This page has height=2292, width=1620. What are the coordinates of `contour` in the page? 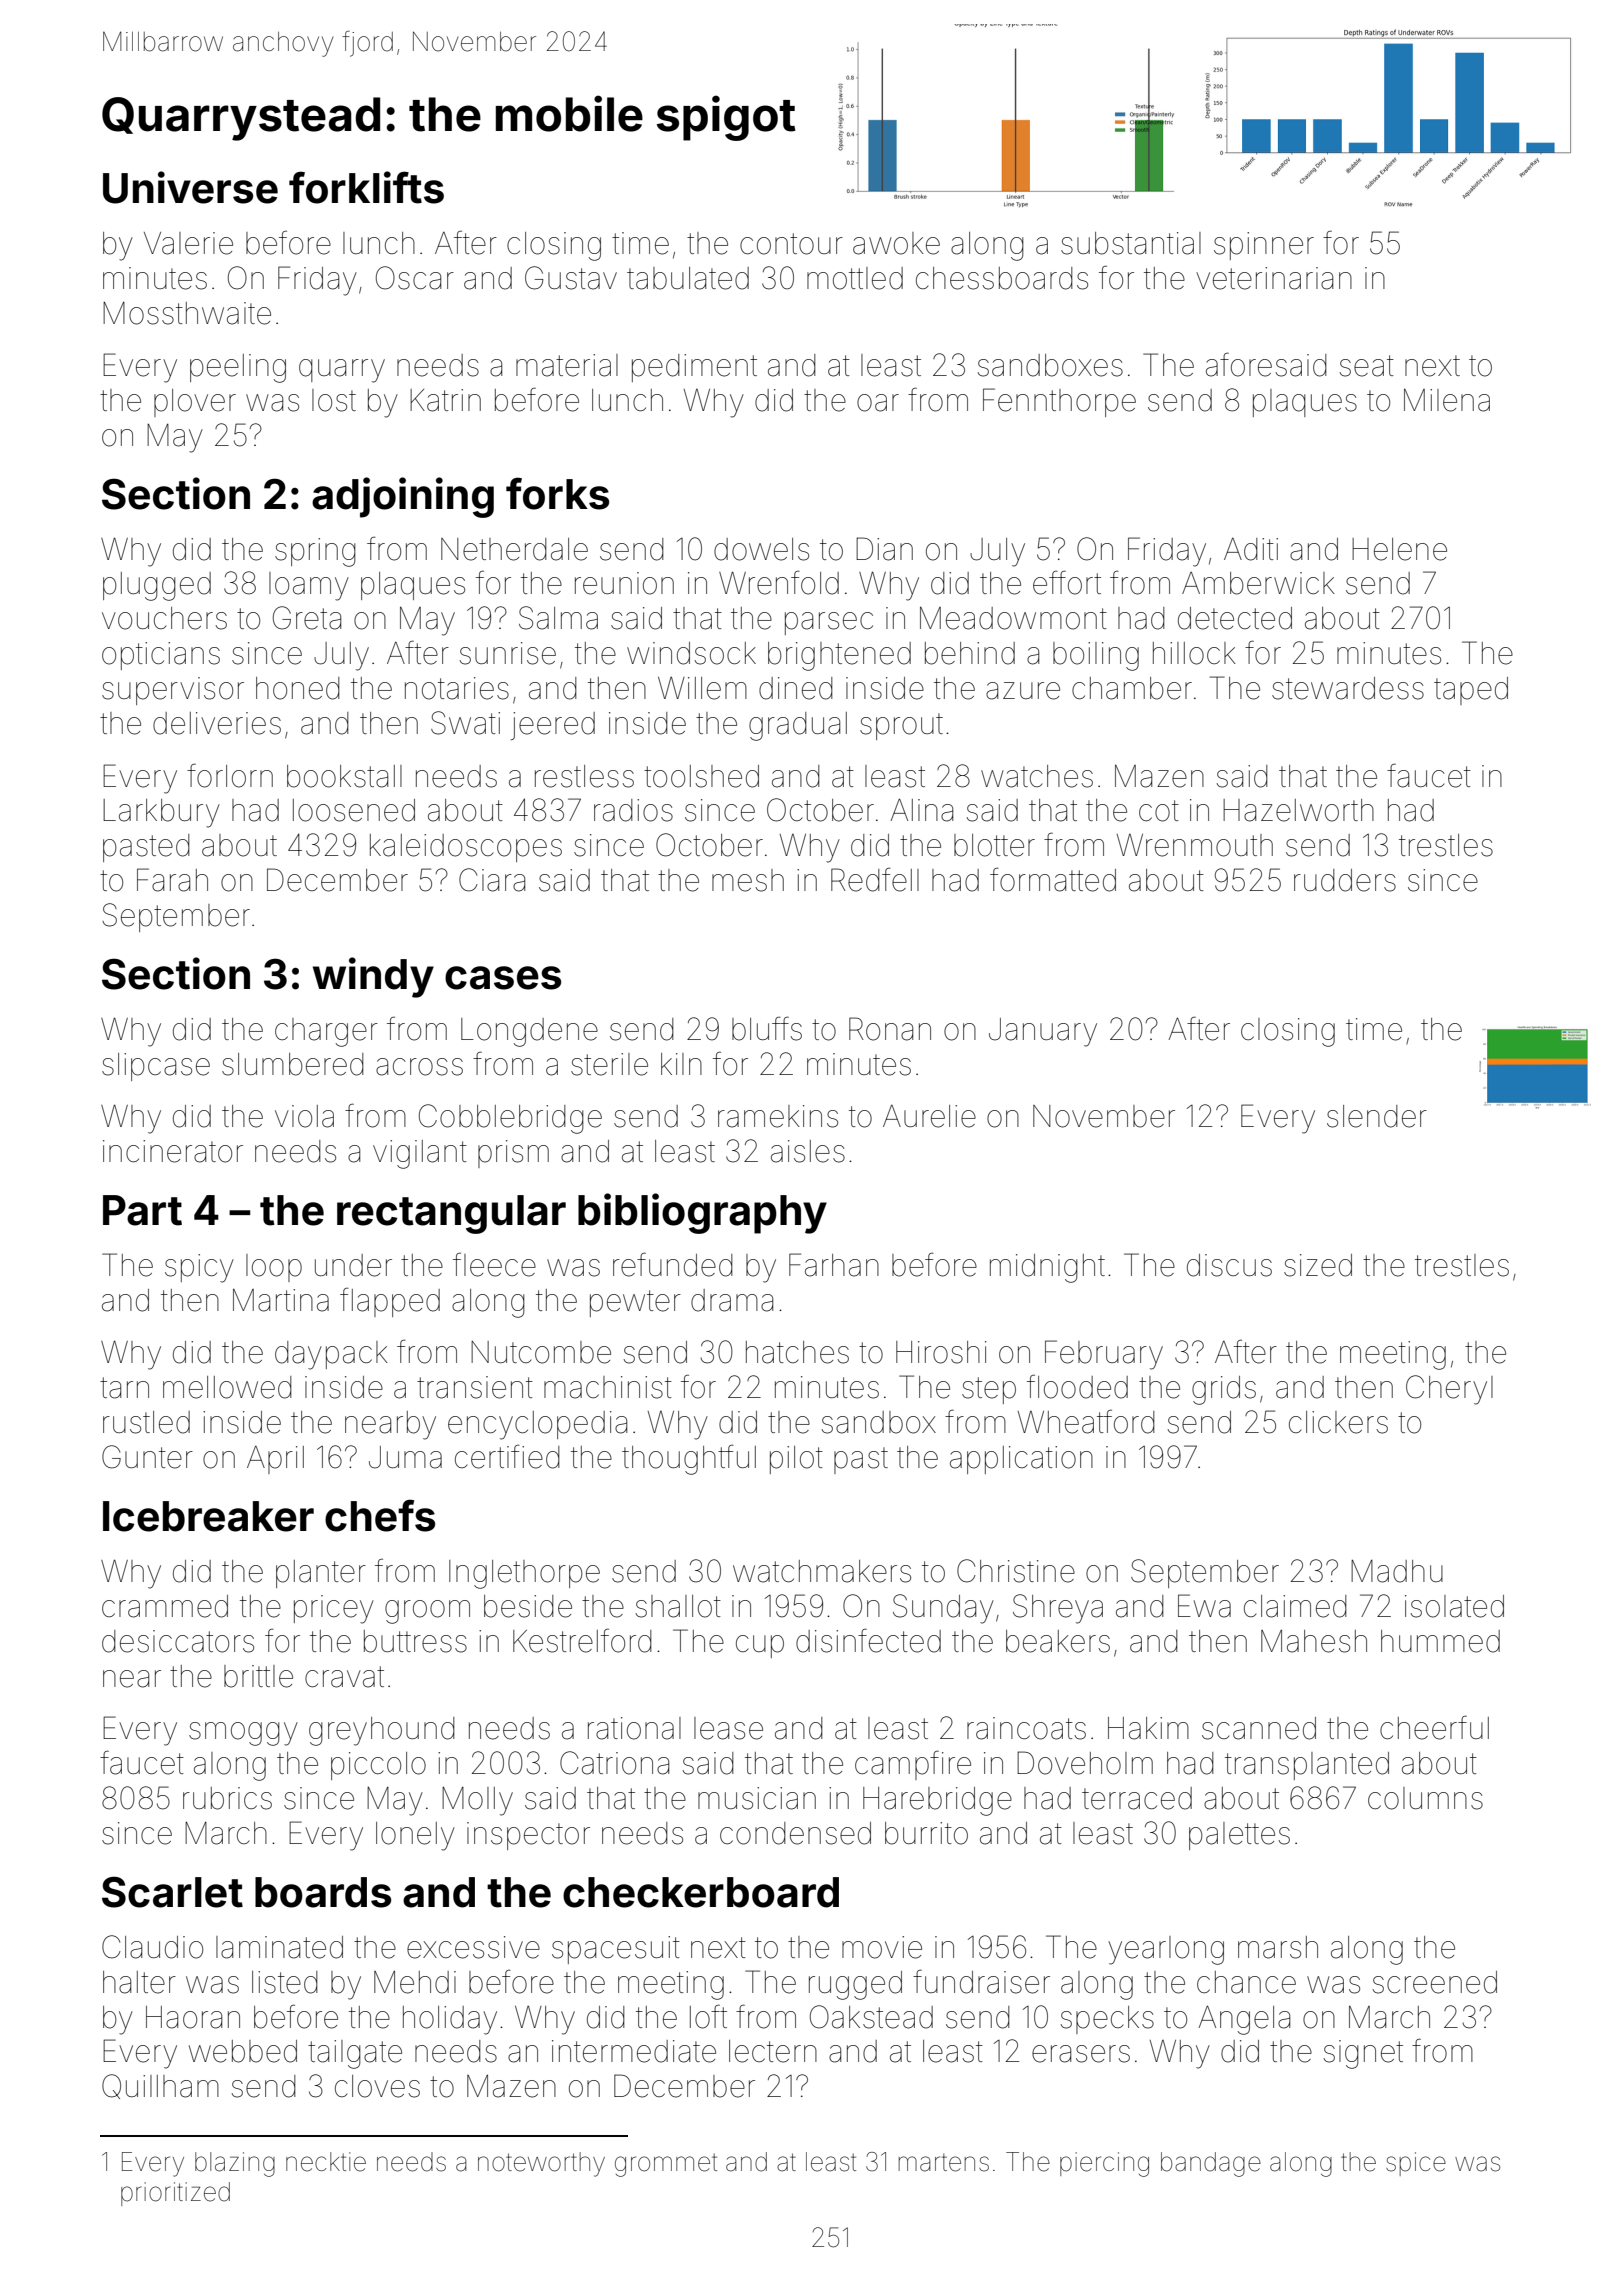 It's located at (791, 244).
